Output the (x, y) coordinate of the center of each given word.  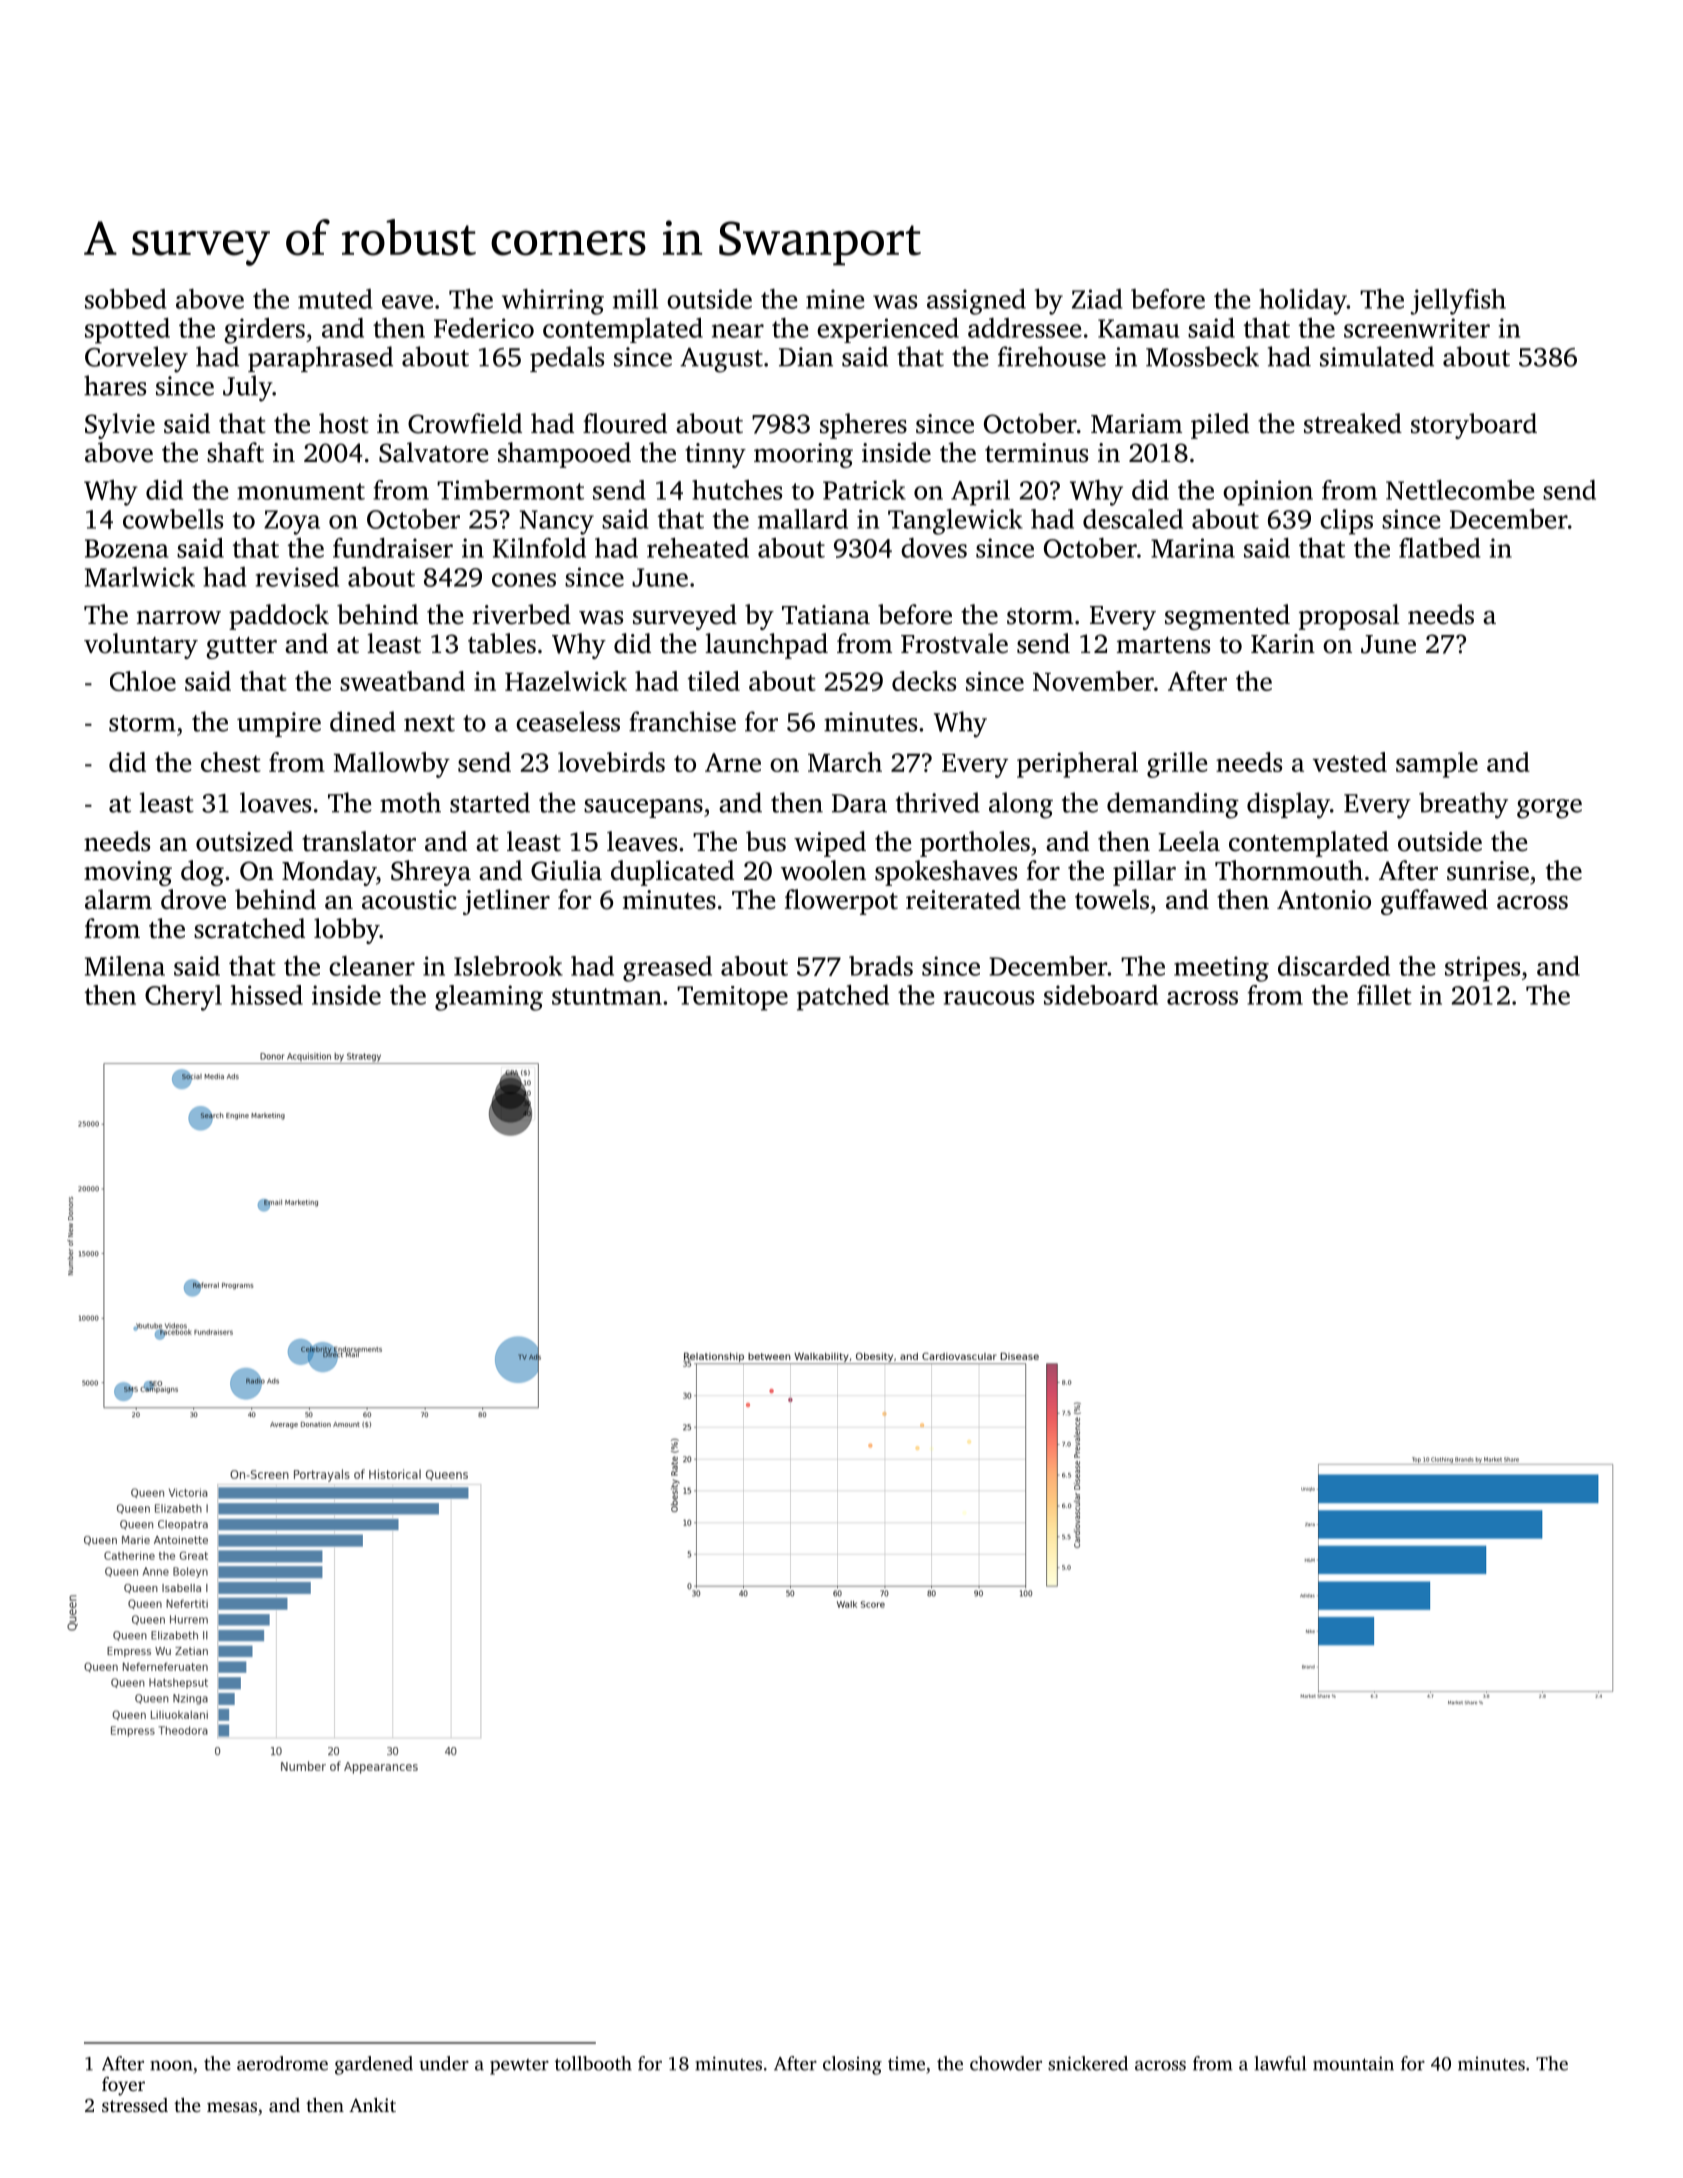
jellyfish (1458, 302)
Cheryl (183, 998)
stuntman (607, 996)
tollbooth (593, 2063)
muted (335, 299)
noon (171, 2065)
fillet (1384, 995)
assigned (976, 302)
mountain (1353, 2063)
